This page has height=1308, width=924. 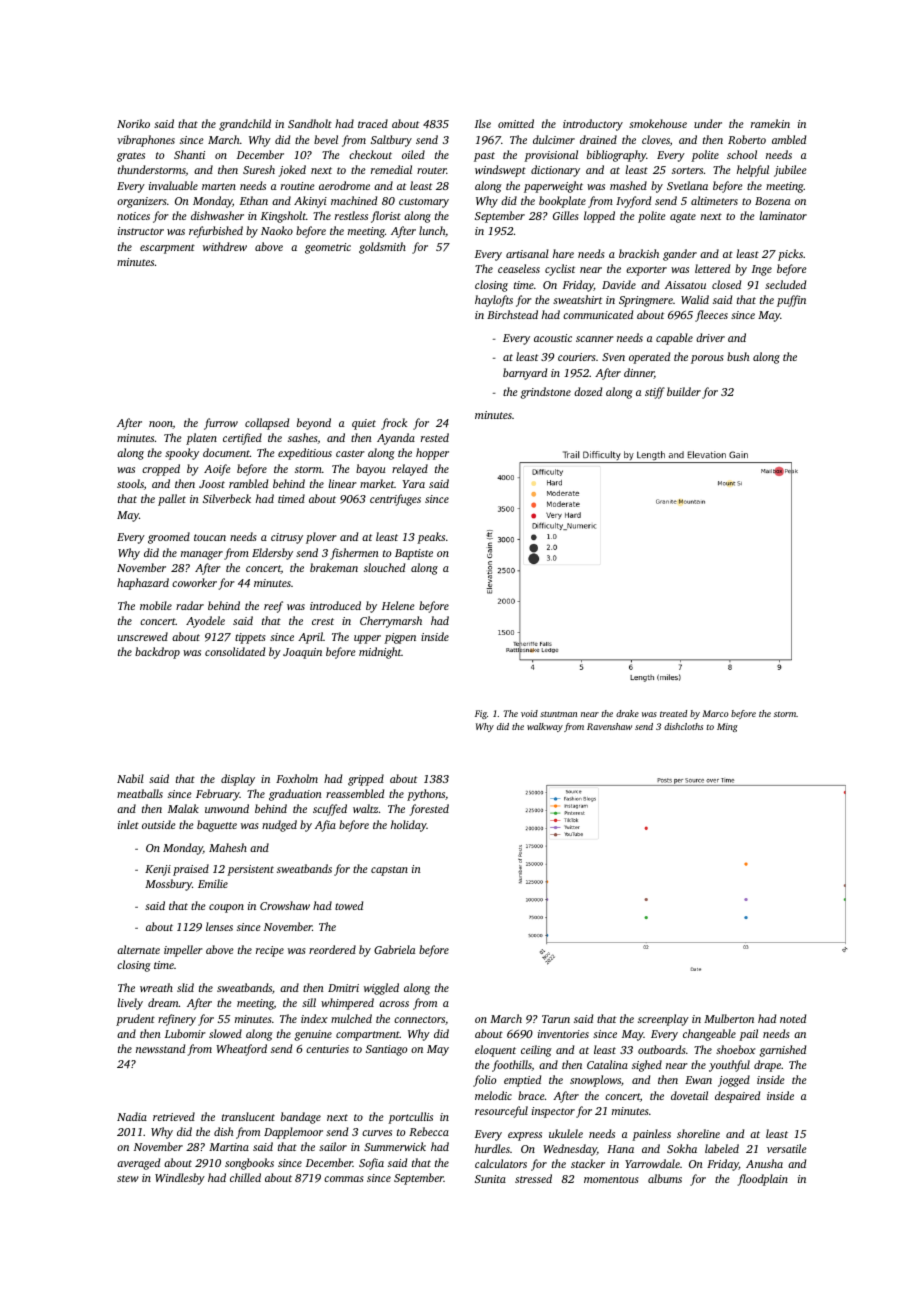 What do you see at coordinates (189, 154) in the page?
I see `Shanti` at bounding box center [189, 154].
